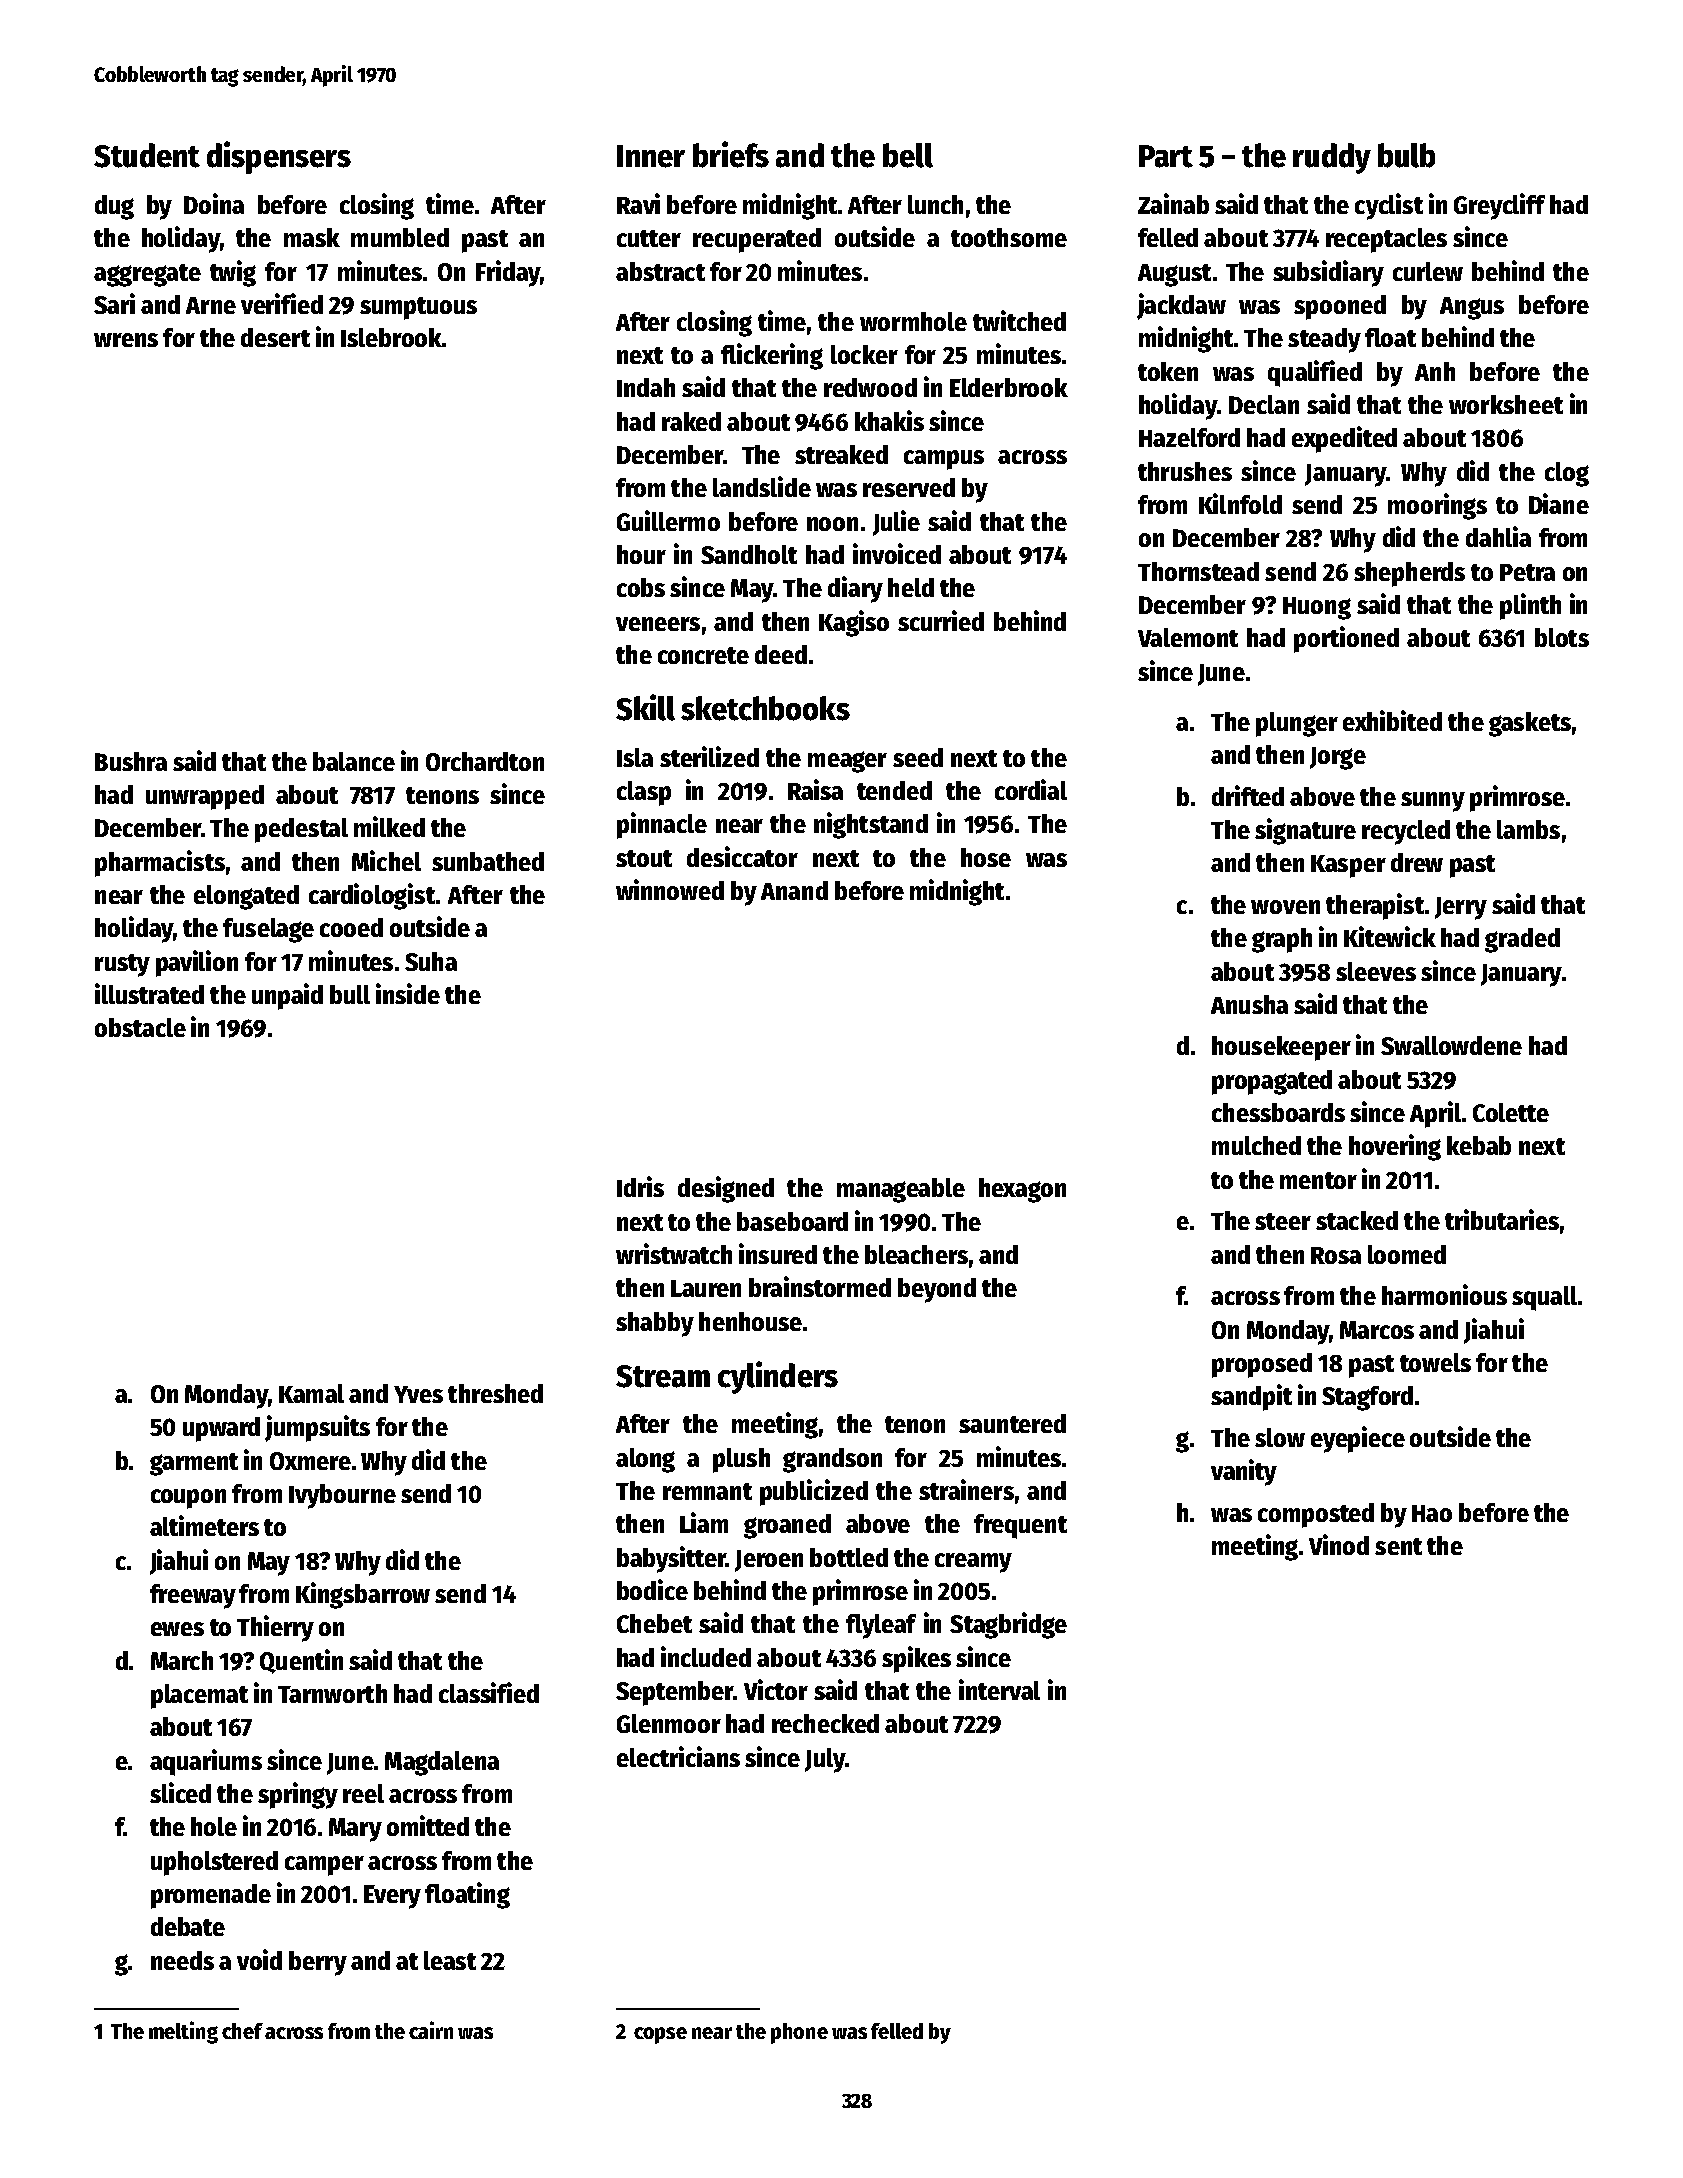  I want to click on bulb, so click(1406, 155).
